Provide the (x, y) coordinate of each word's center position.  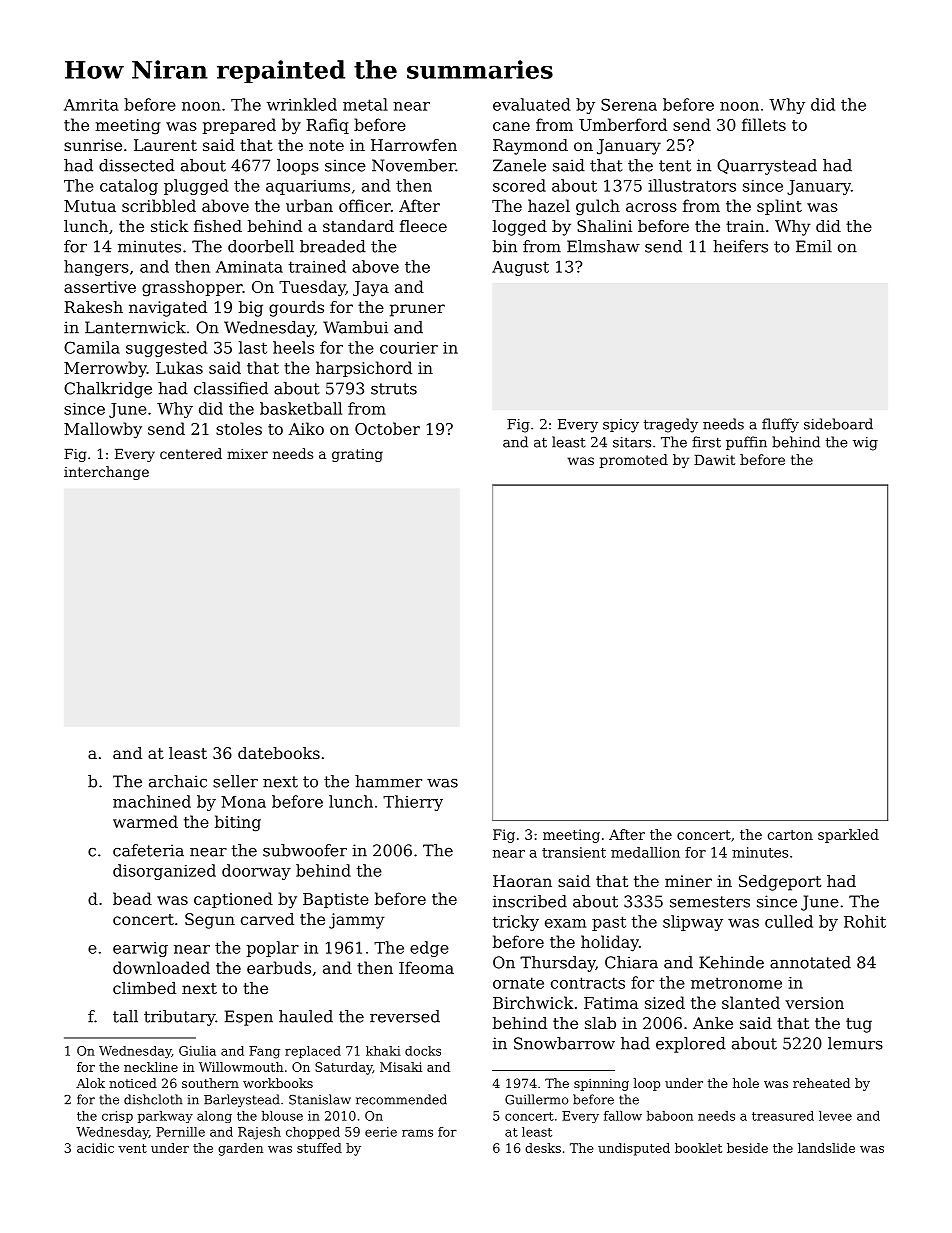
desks (543, 1148)
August (520, 268)
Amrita (91, 105)
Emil (814, 246)
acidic (95, 1148)
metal (365, 104)
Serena (629, 104)
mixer (247, 454)
